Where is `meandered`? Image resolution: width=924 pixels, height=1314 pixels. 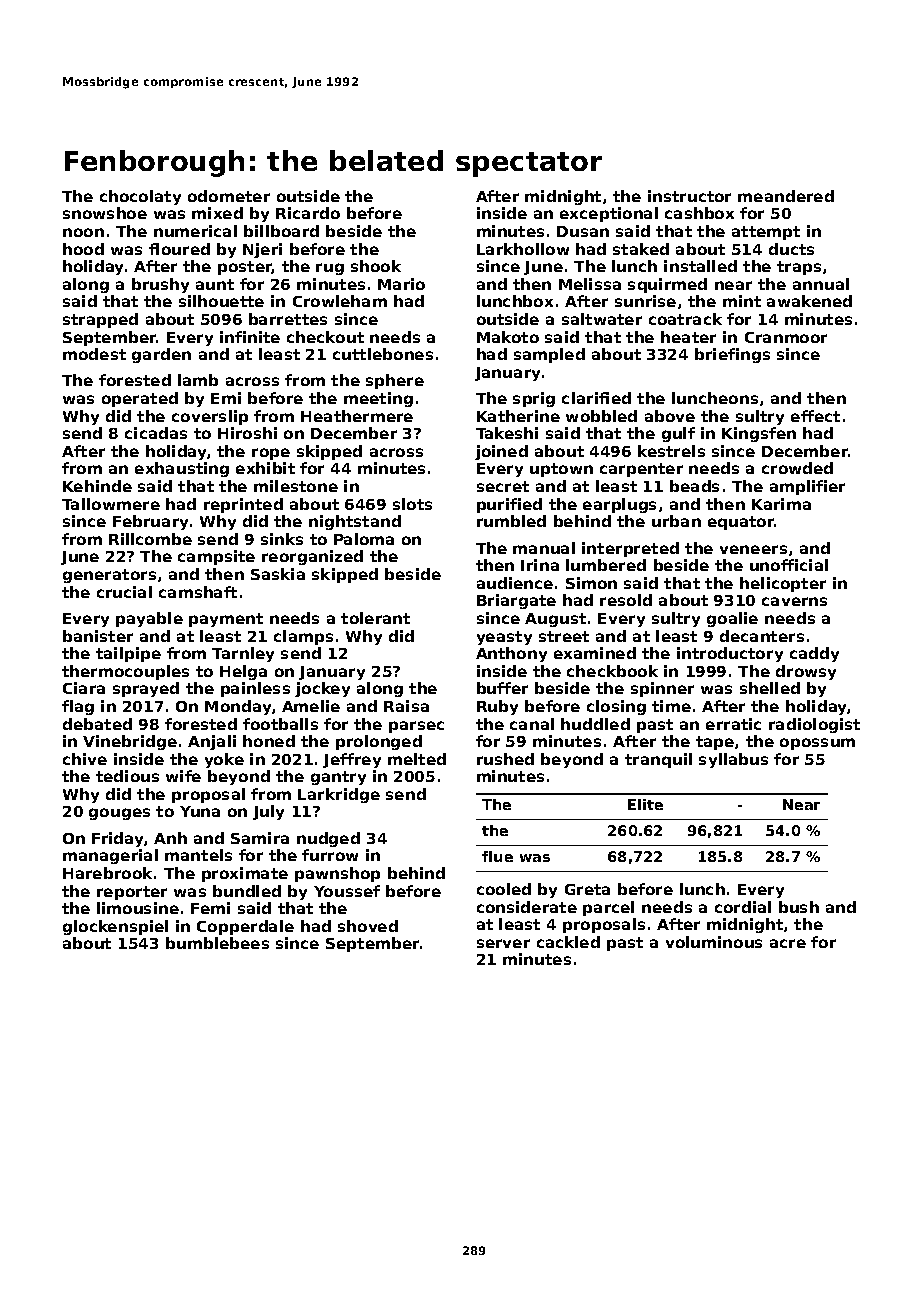 meandered is located at coordinates (786, 196).
